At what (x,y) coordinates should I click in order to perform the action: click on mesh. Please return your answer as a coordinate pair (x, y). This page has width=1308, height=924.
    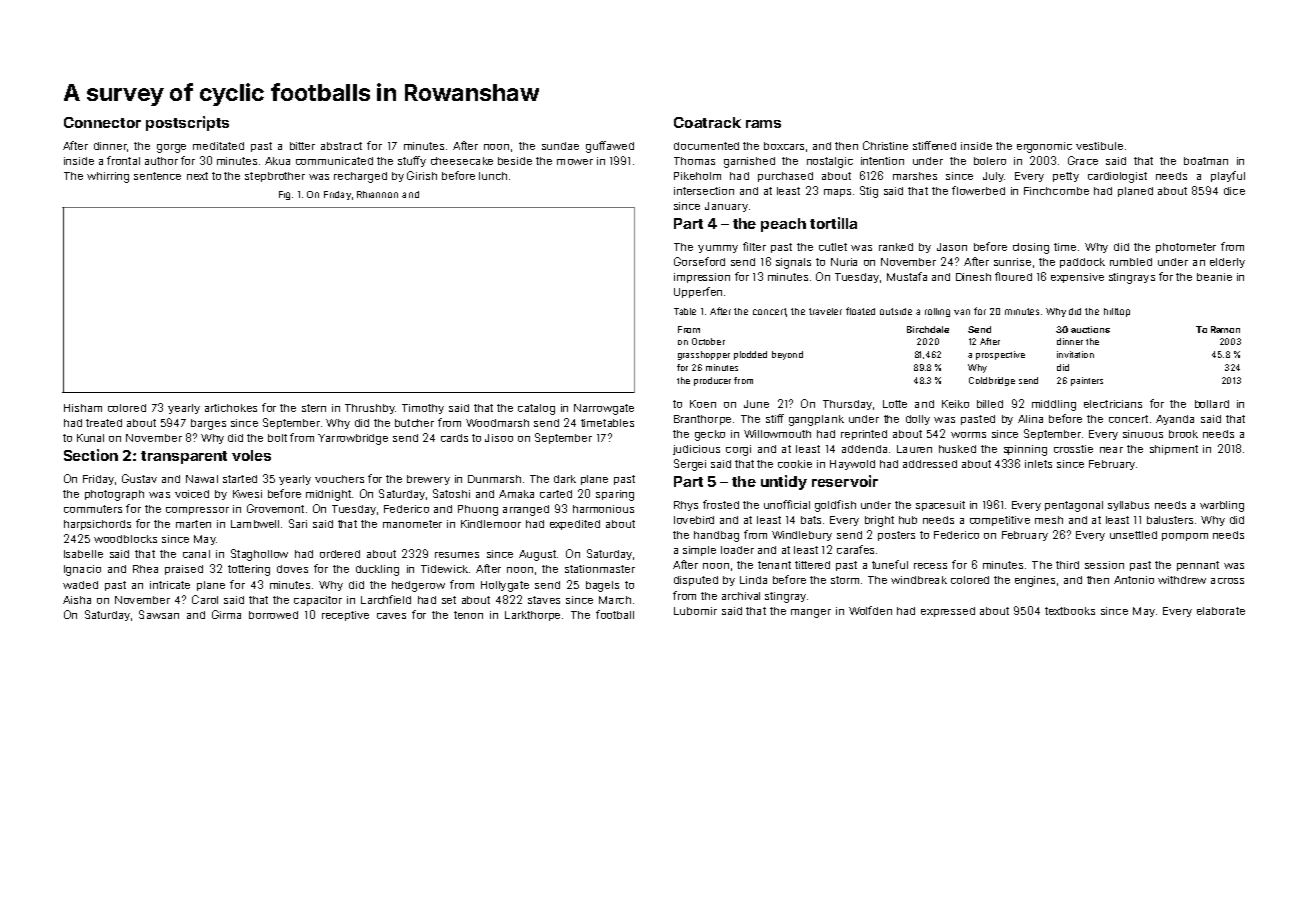
    Looking at the image, I should click on (1049, 520).
